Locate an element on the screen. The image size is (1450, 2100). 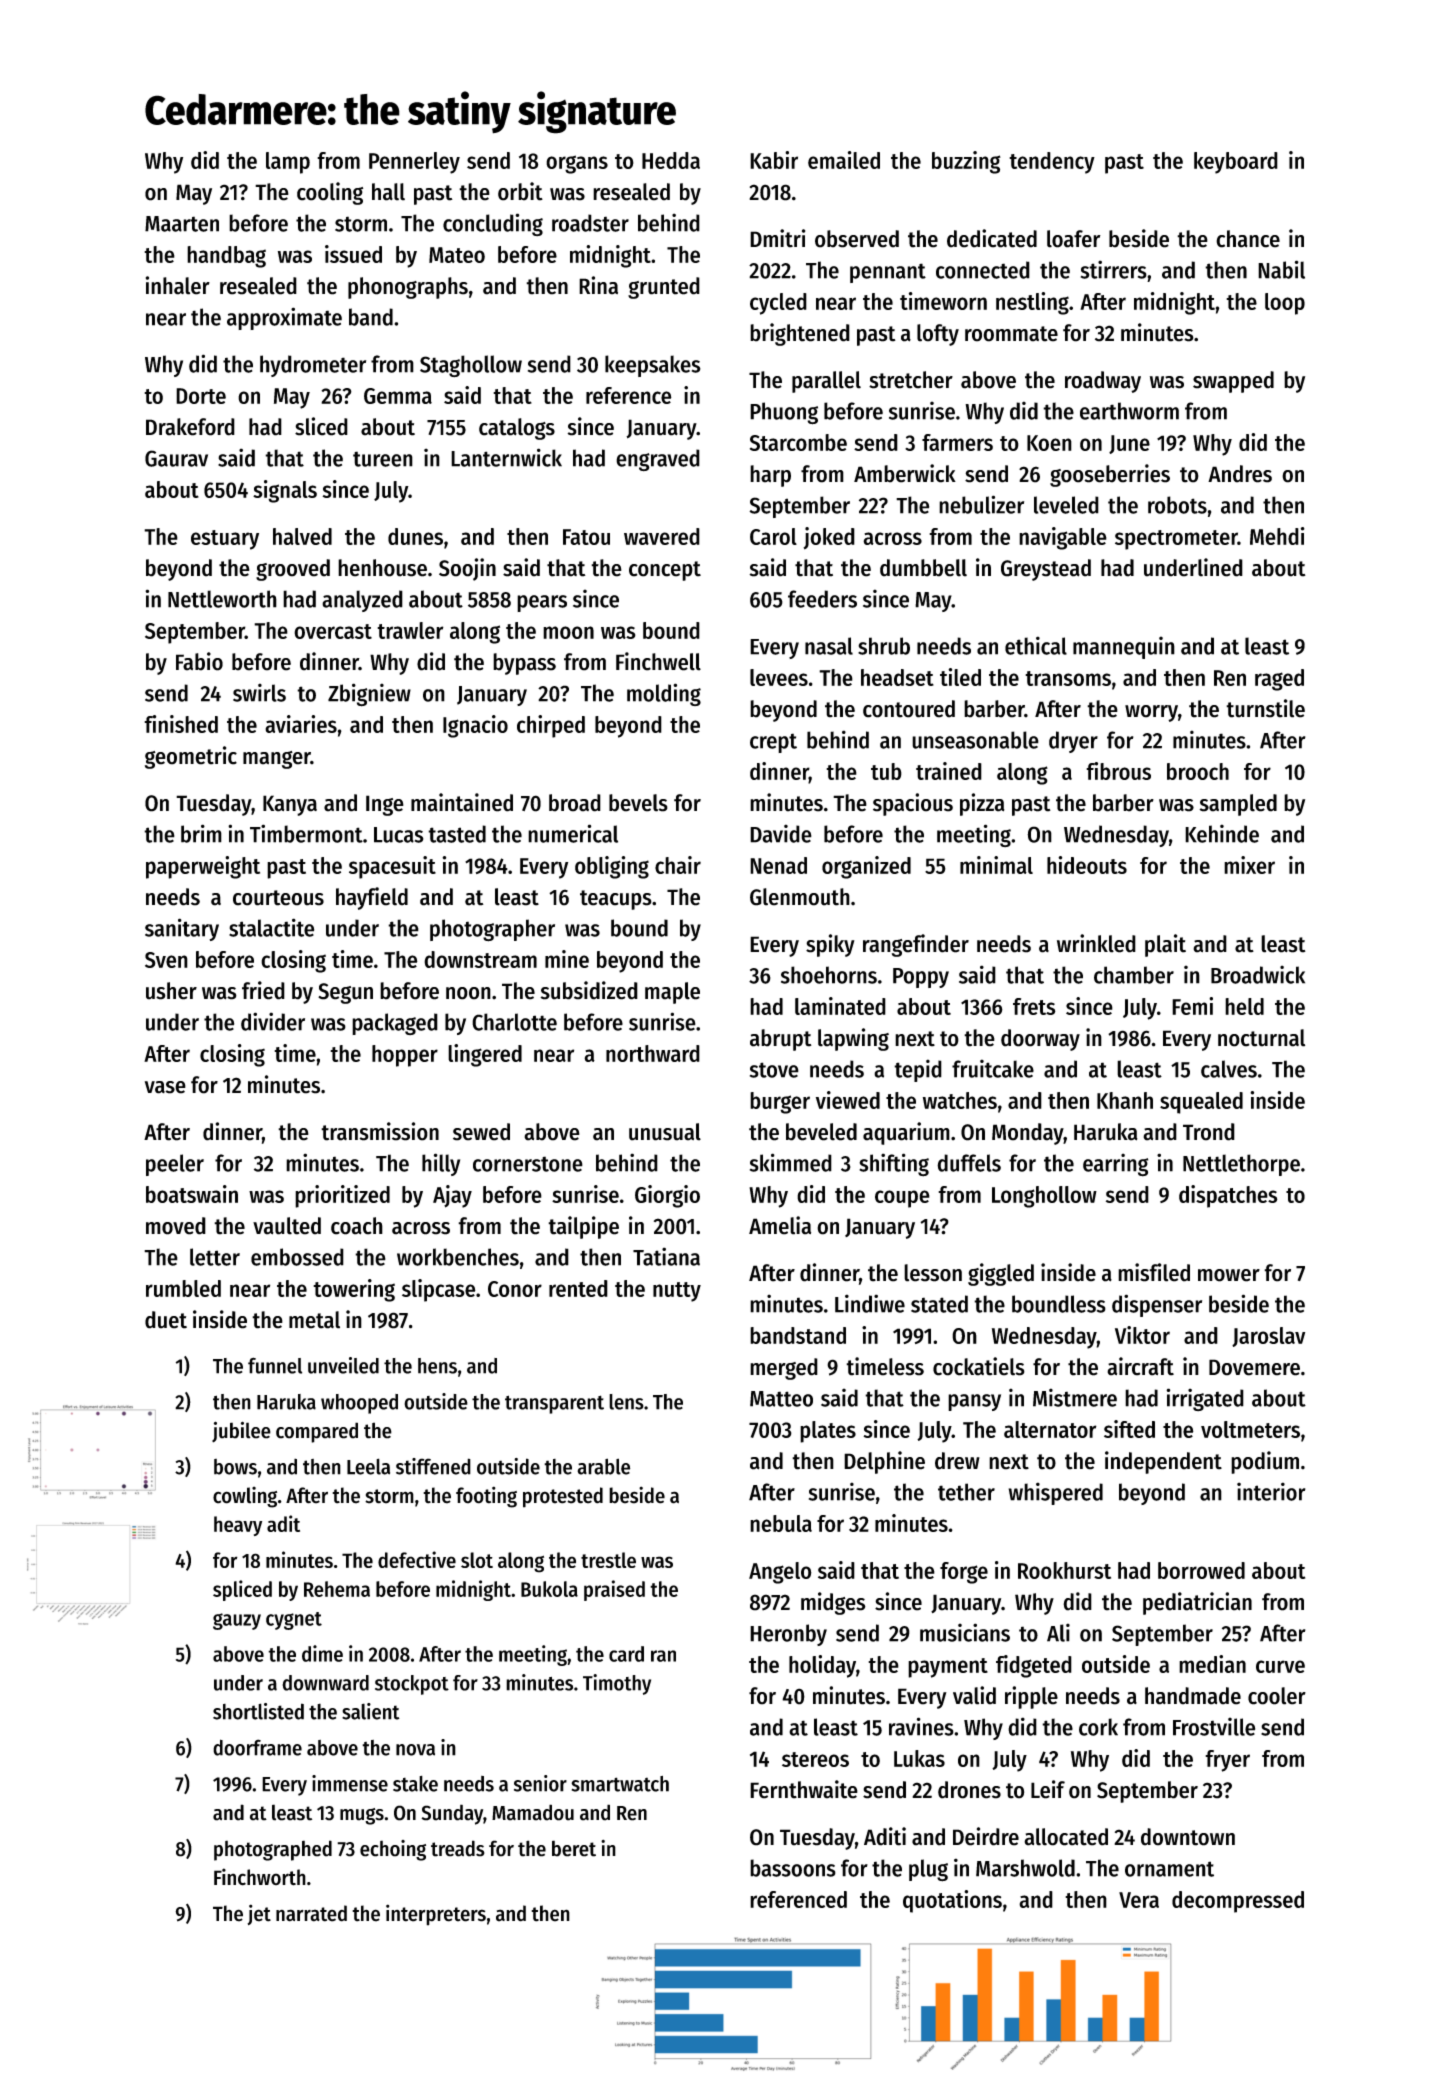
Delphine is located at coordinates (884, 1462).
